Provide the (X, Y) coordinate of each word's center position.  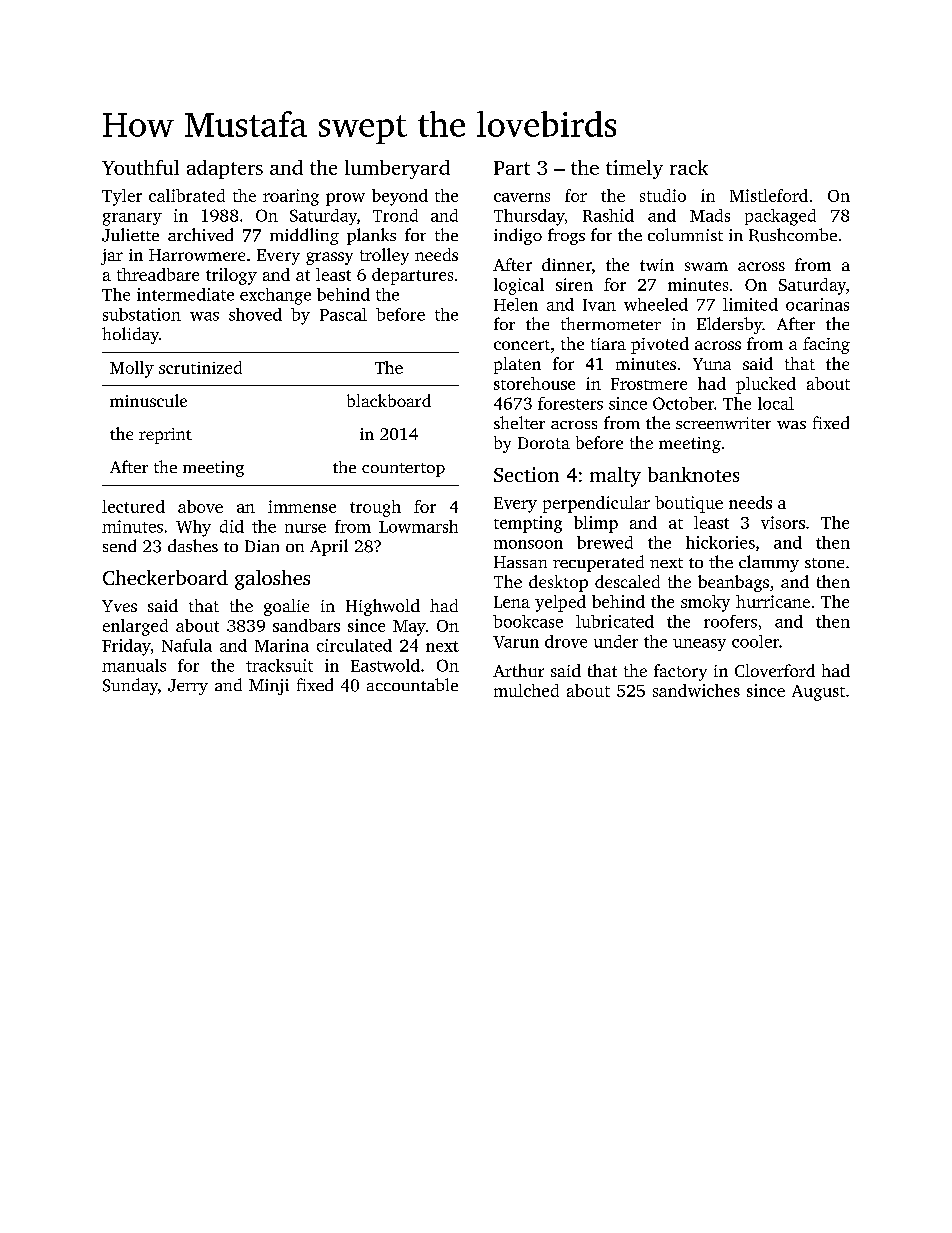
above (200, 506)
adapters (225, 169)
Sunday (130, 686)
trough (375, 508)
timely (634, 169)
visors (783, 522)
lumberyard (397, 169)
